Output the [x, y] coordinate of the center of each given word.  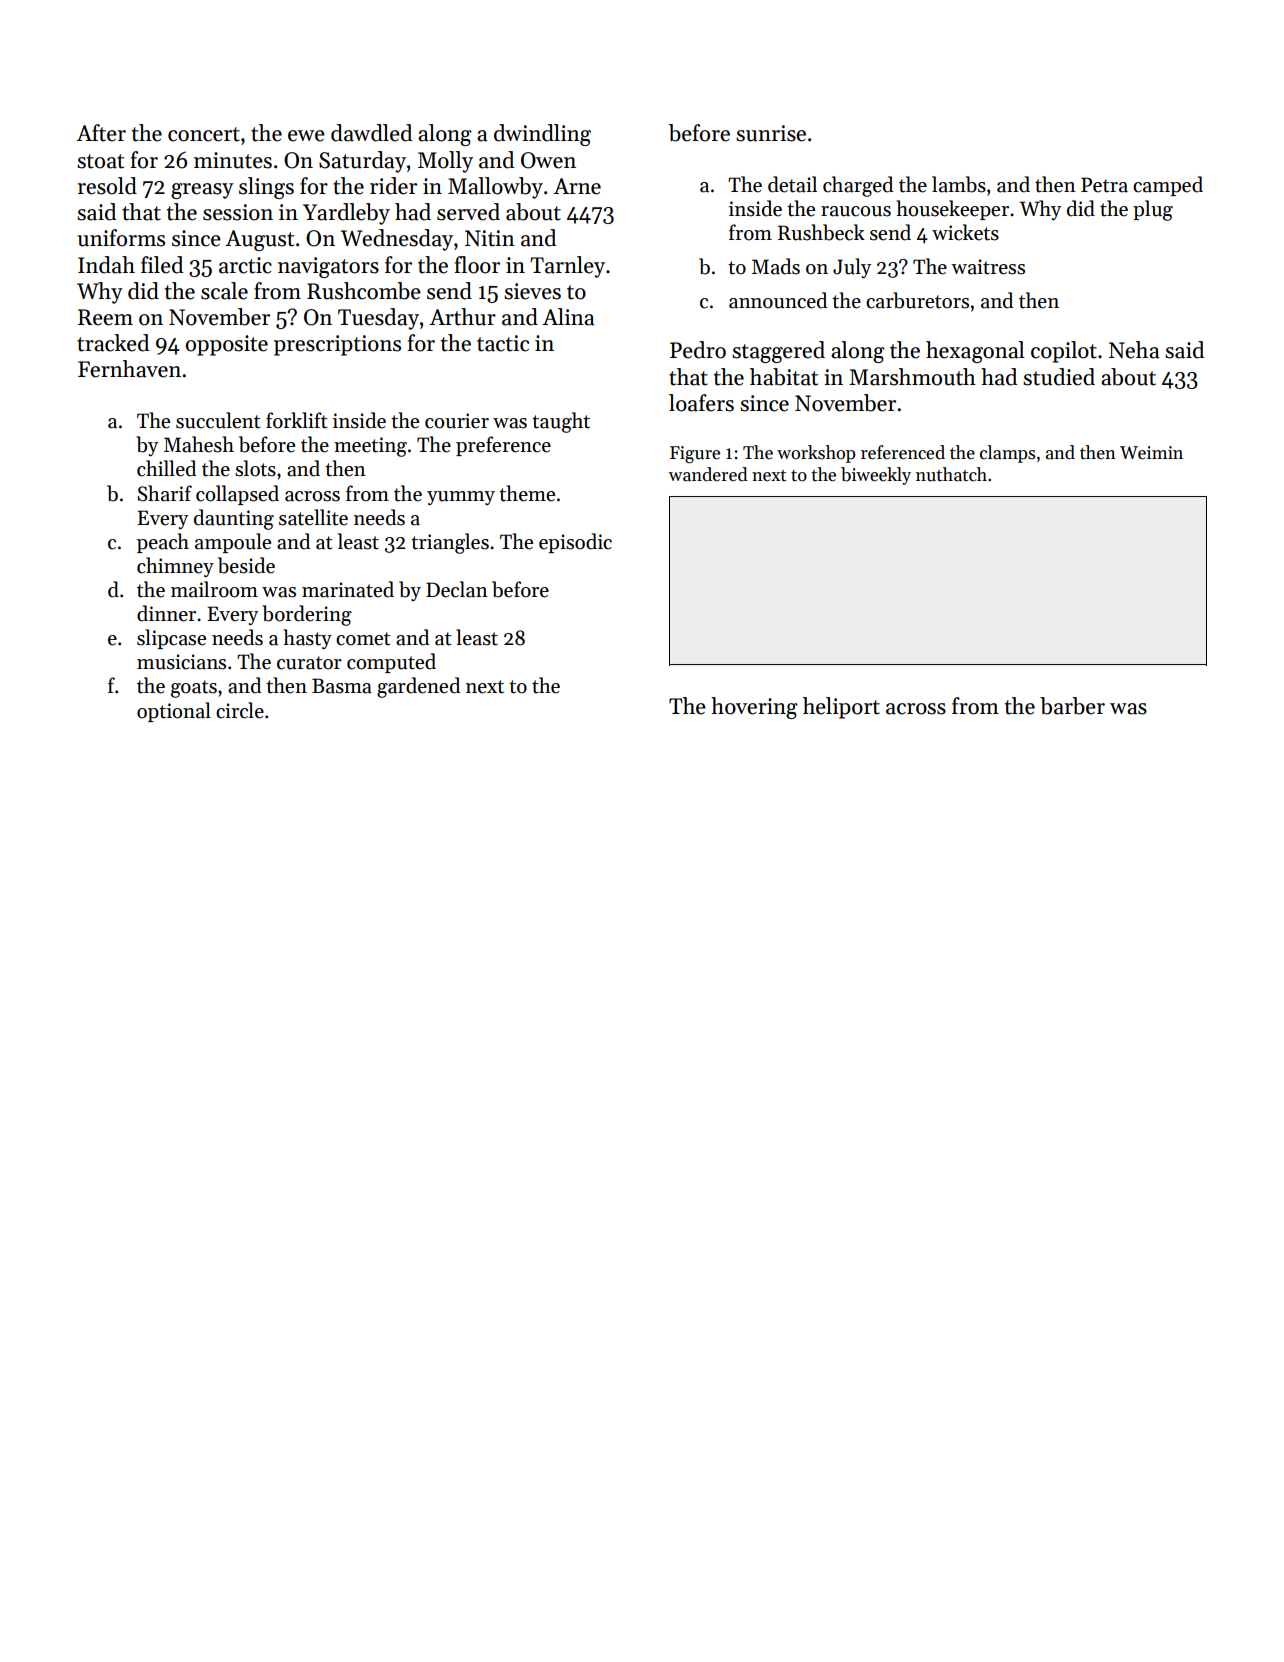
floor [477, 265]
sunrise [771, 133]
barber [1072, 706]
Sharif [164, 493]
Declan [457, 589]
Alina [568, 317]
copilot [1064, 352]
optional [174, 712]
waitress [988, 267]
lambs [959, 184]
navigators [328, 267]
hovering [754, 708]
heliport [841, 708]
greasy [202, 191]
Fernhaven [129, 369]
